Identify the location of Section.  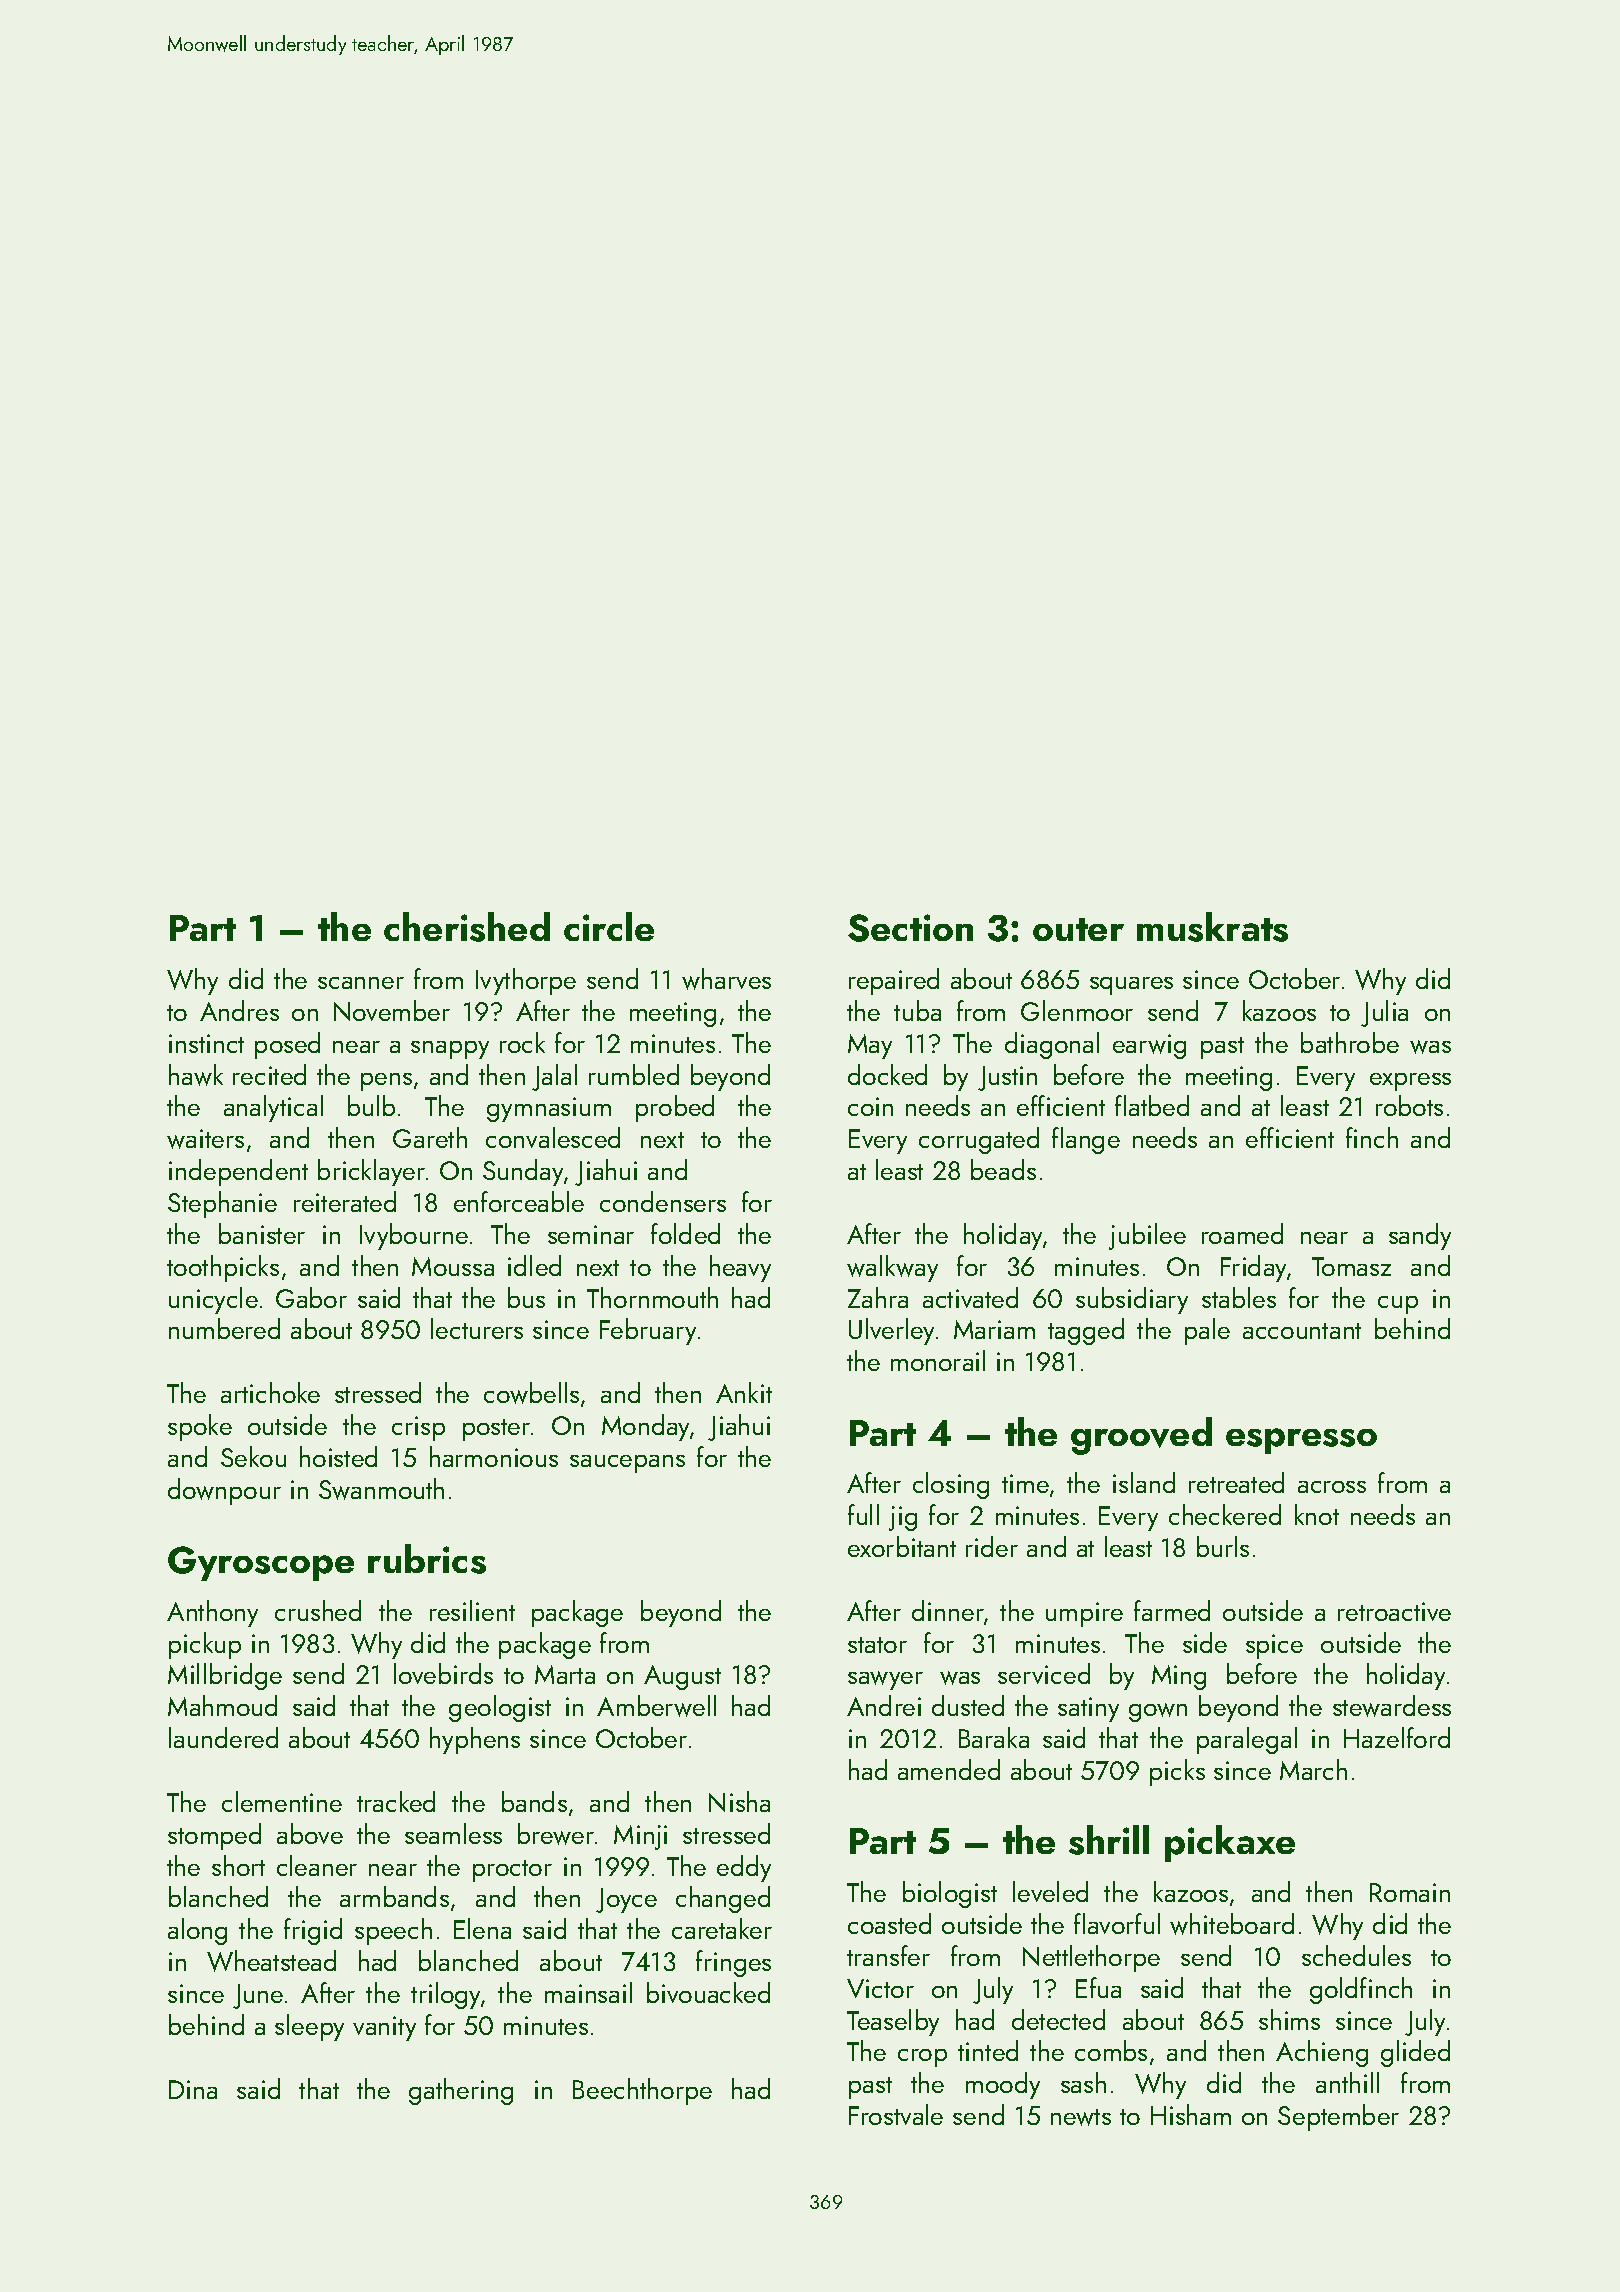
(910, 928).
